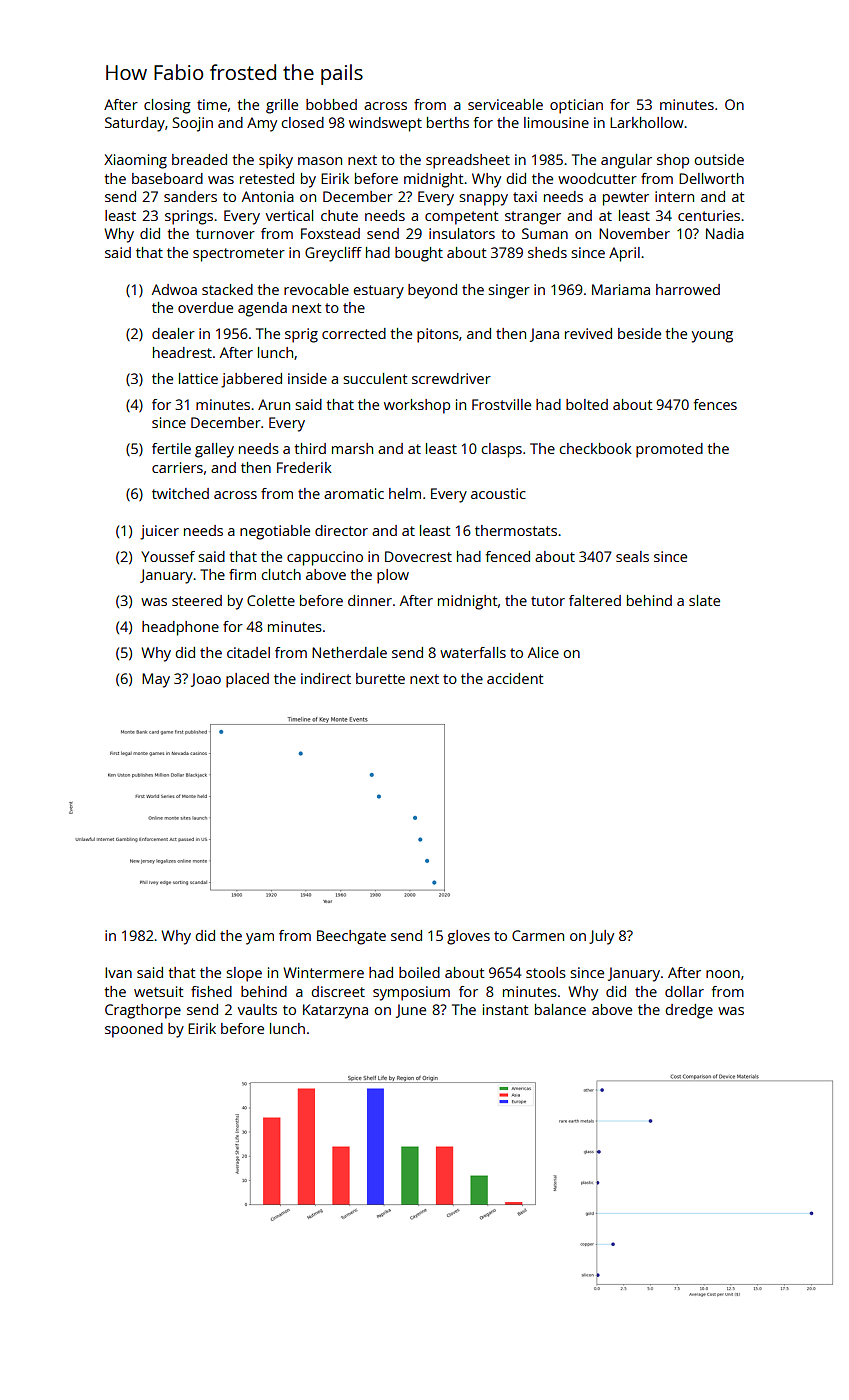  Describe the element at coordinates (560, 1009) in the image. I see `balance` at that location.
